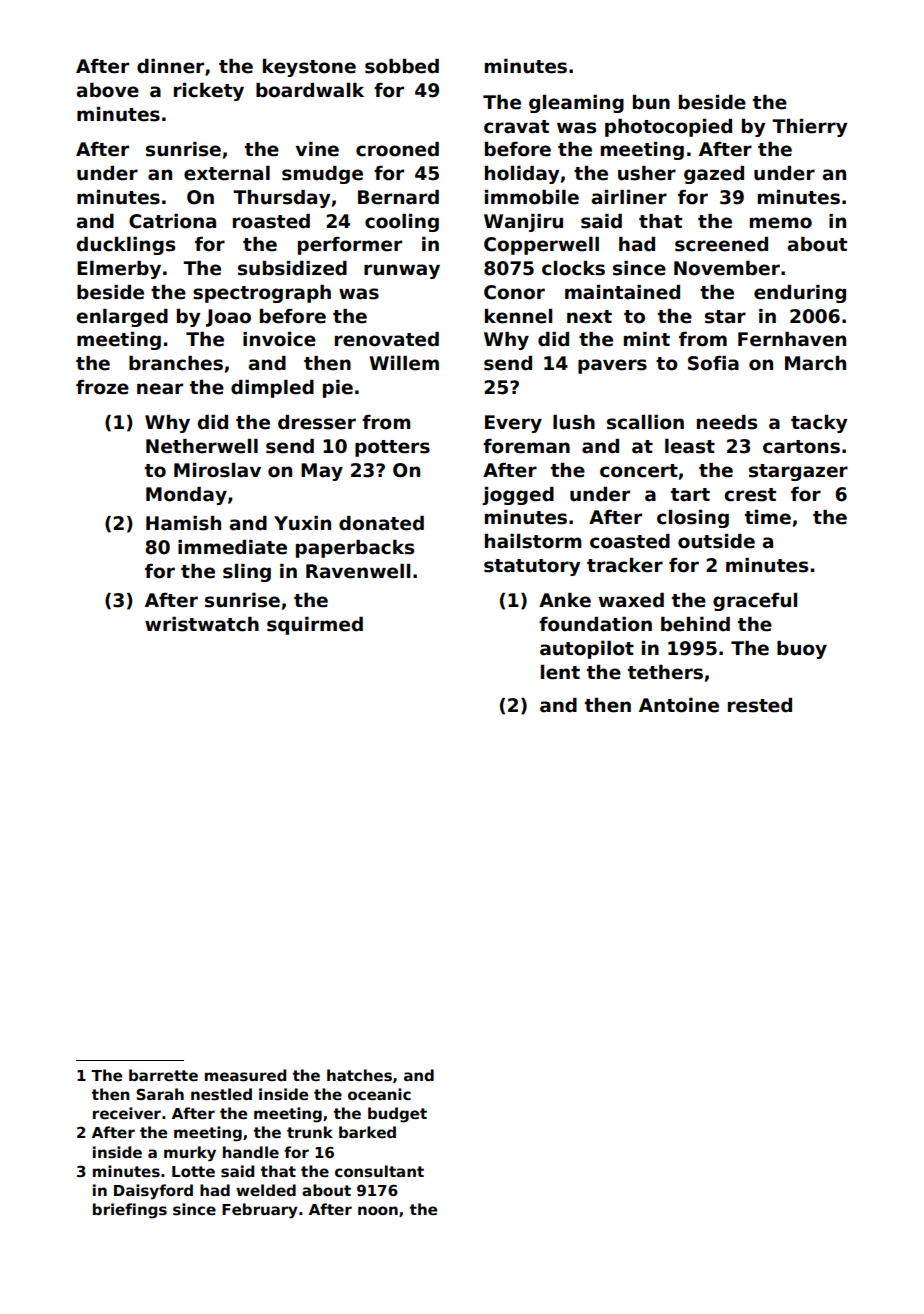 The width and height of the screenshot is (924, 1314). I want to click on Elmerby, so click(119, 270).
